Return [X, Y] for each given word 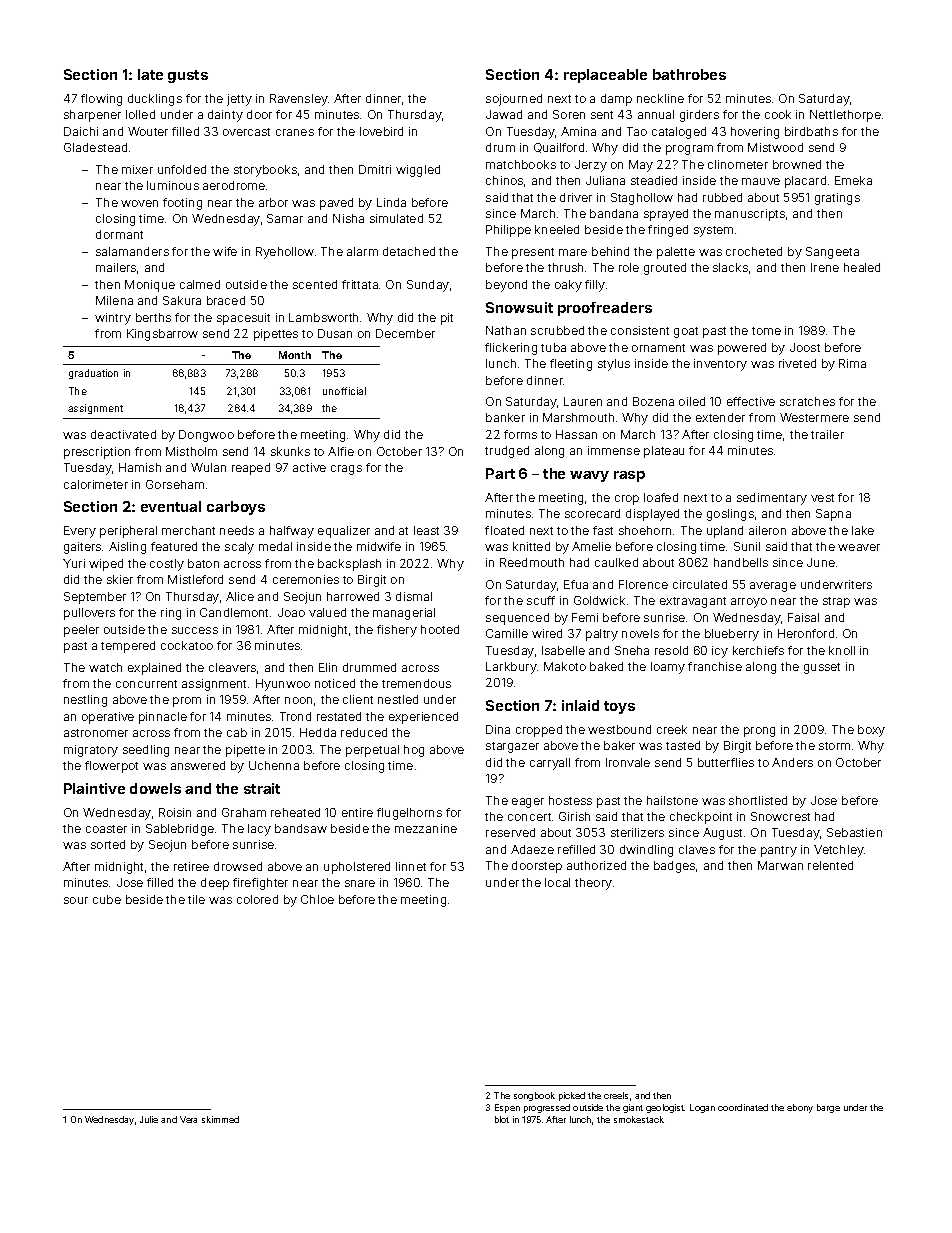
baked [606, 666]
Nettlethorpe [845, 116]
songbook [534, 1096]
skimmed [220, 1119]
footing [182, 204]
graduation [93, 374]
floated [504, 530]
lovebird [381, 131]
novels [640, 633]
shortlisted [758, 800]
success [195, 630]
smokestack [639, 1119]
